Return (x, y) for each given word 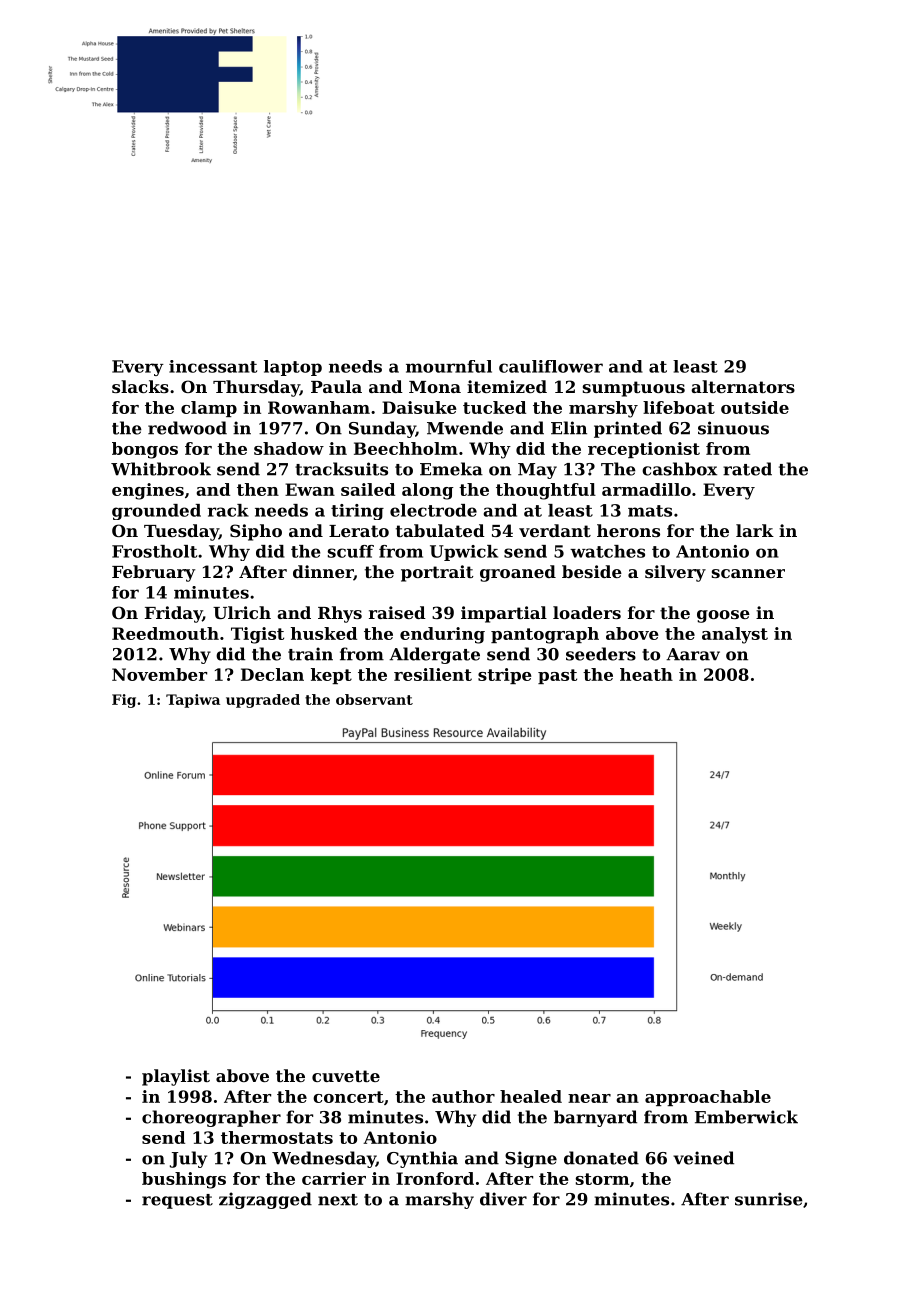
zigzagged (265, 1200)
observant (374, 699)
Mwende (465, 428)
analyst (735, 635)
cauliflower (551, 366)
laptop (293, 368)
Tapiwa (193, 701)
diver (503, 1199)
